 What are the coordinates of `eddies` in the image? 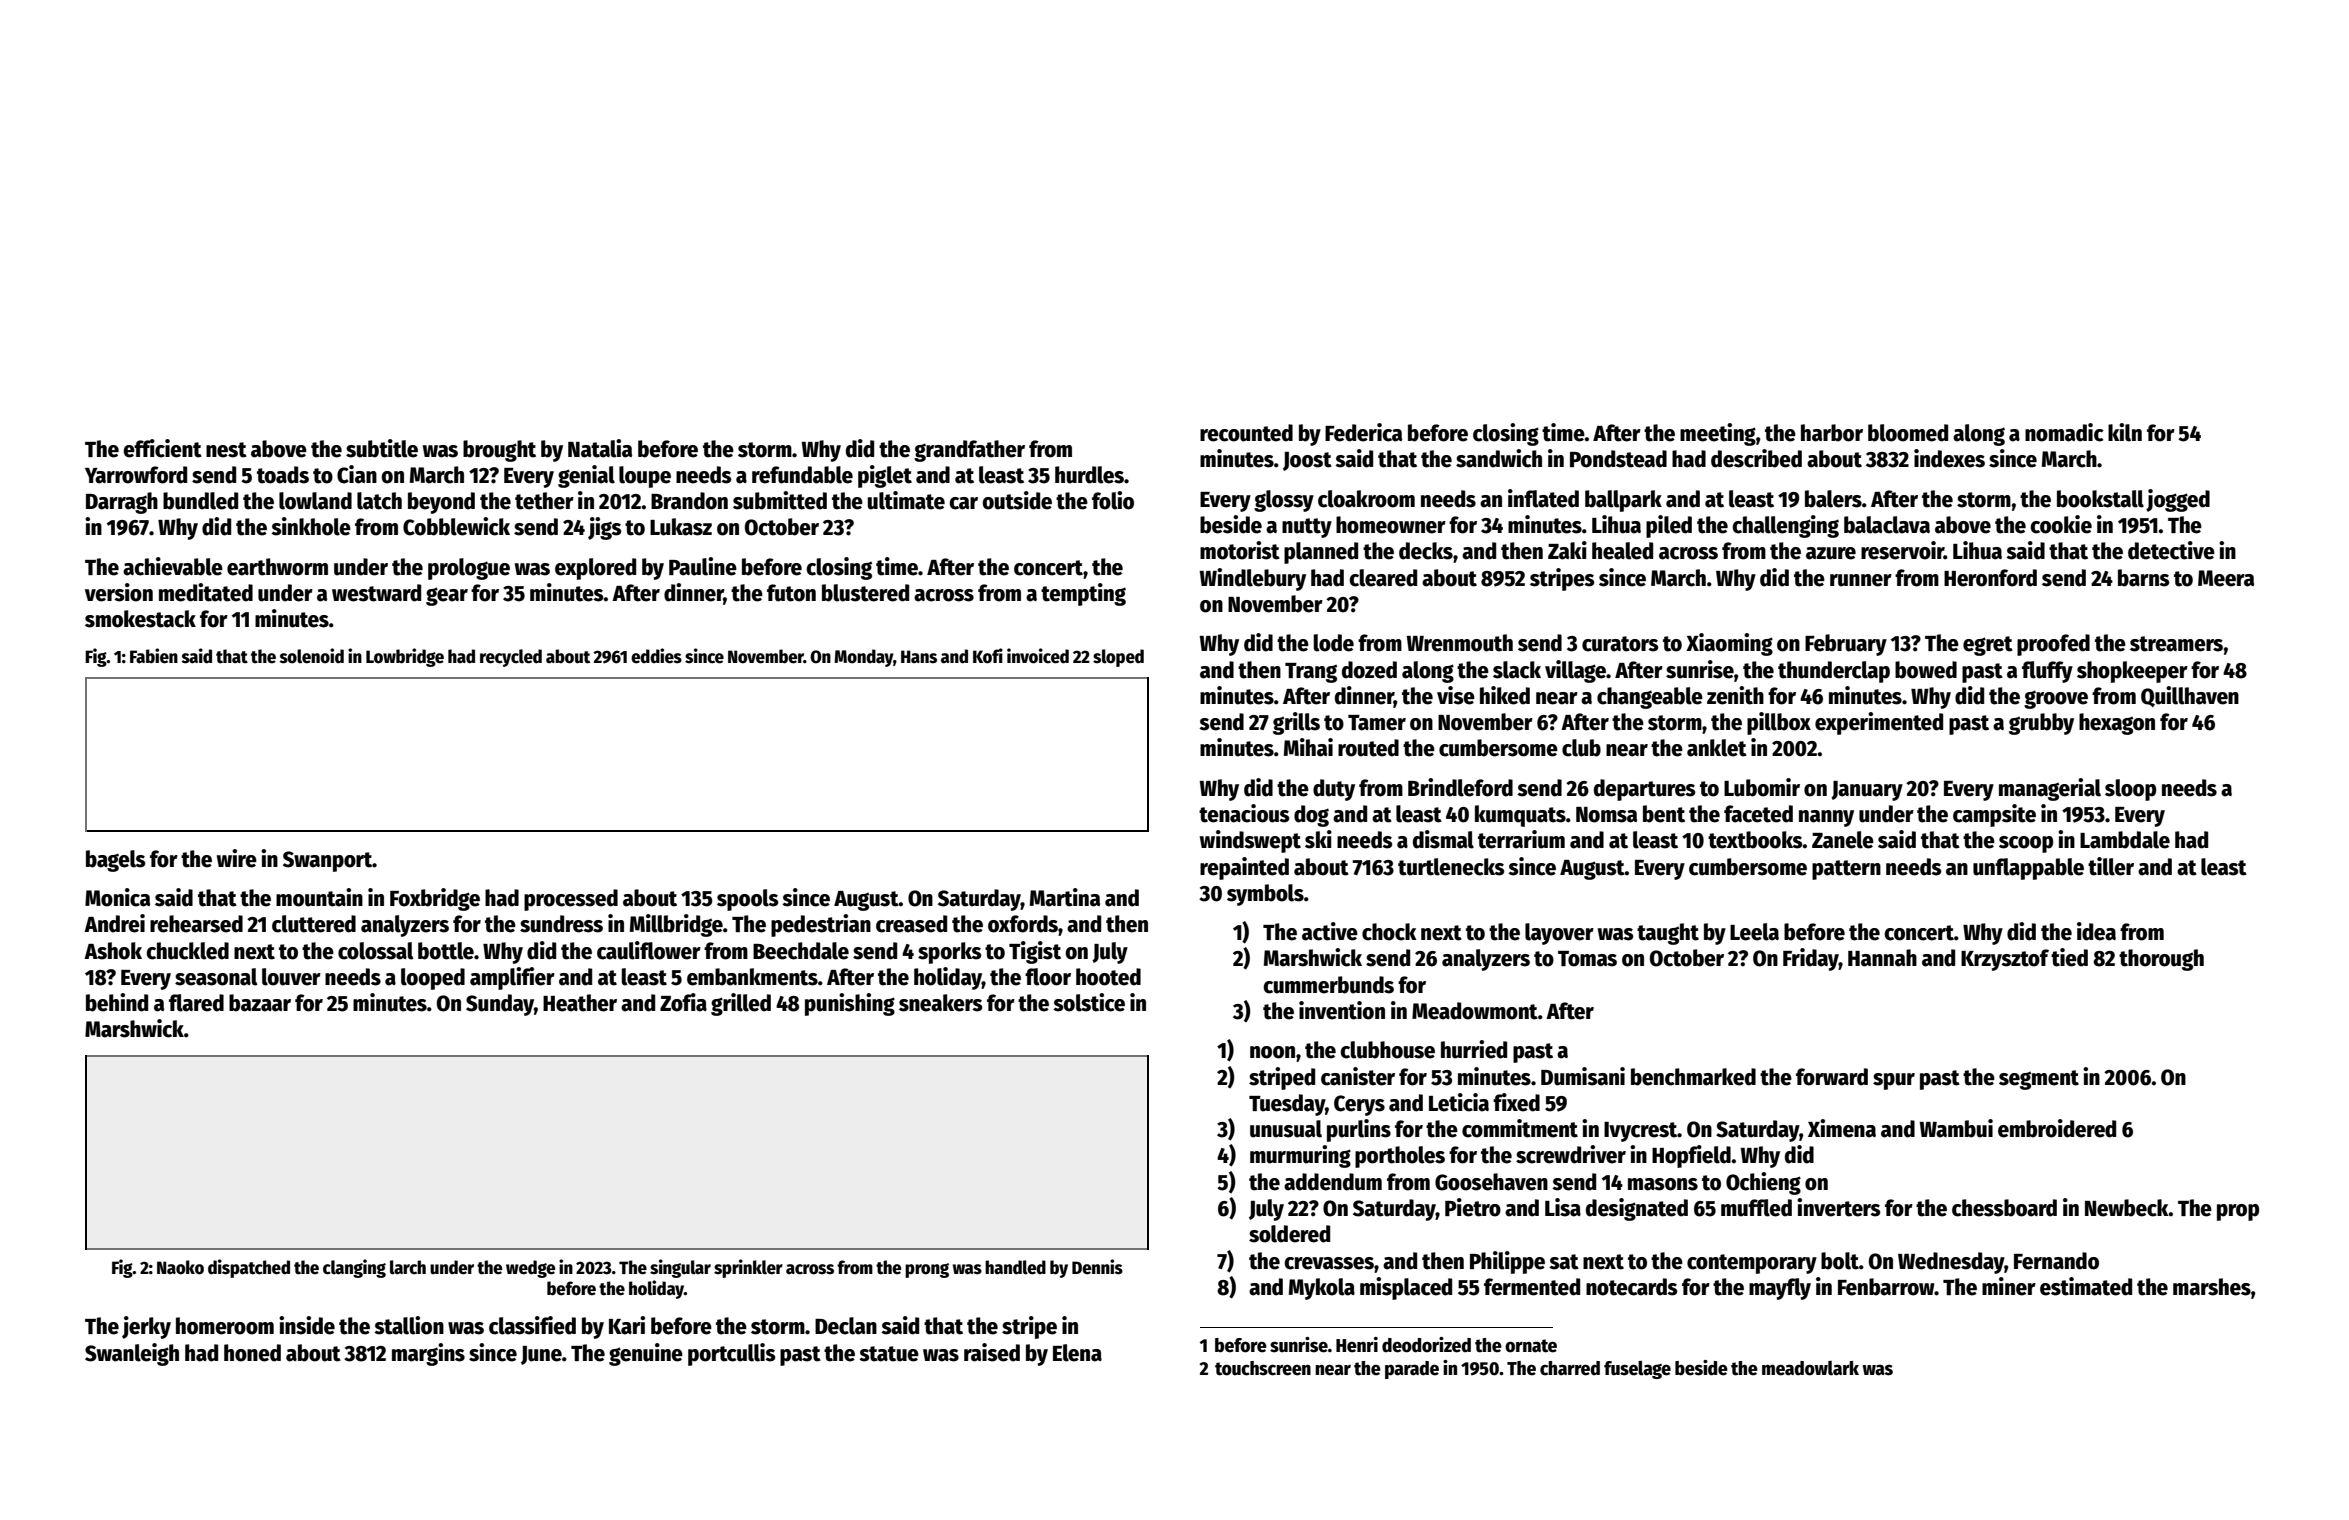 It's located at (656, 656).
